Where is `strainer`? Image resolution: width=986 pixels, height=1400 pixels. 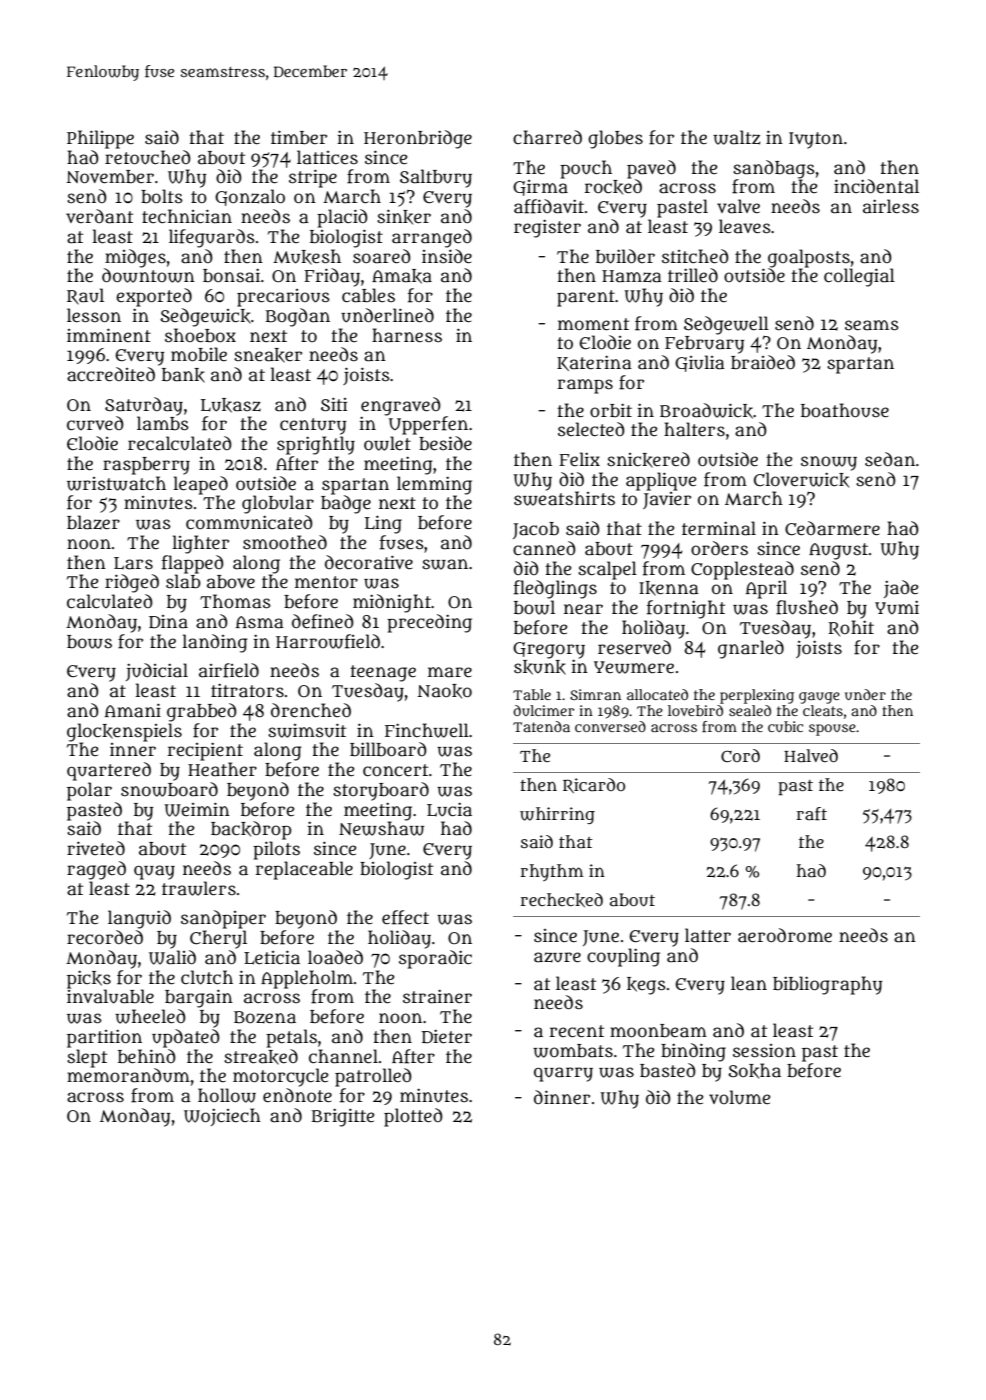 strainer is located at coordinates (437, 996).
